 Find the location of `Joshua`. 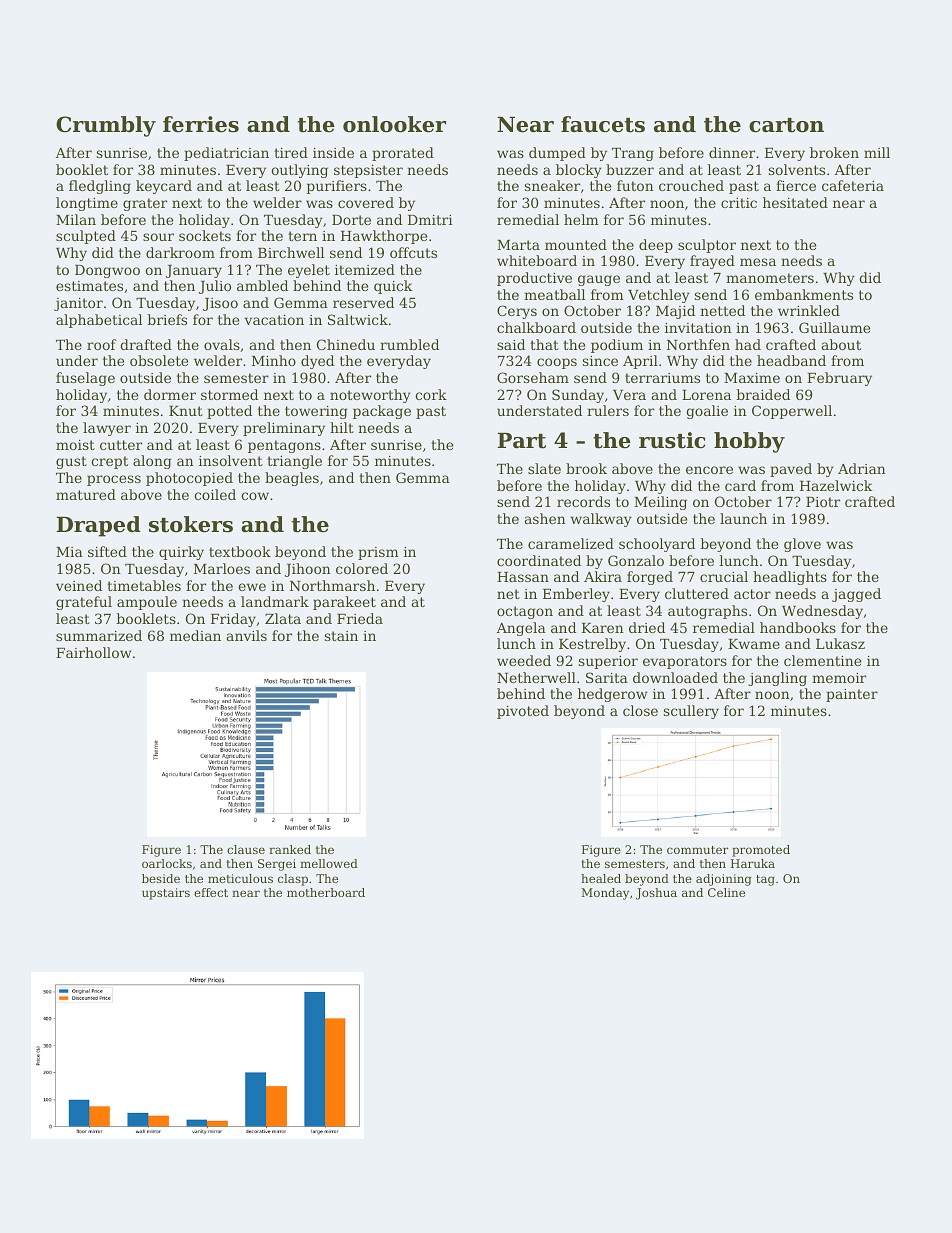

Joshua is located at coordinates (656, 894).
